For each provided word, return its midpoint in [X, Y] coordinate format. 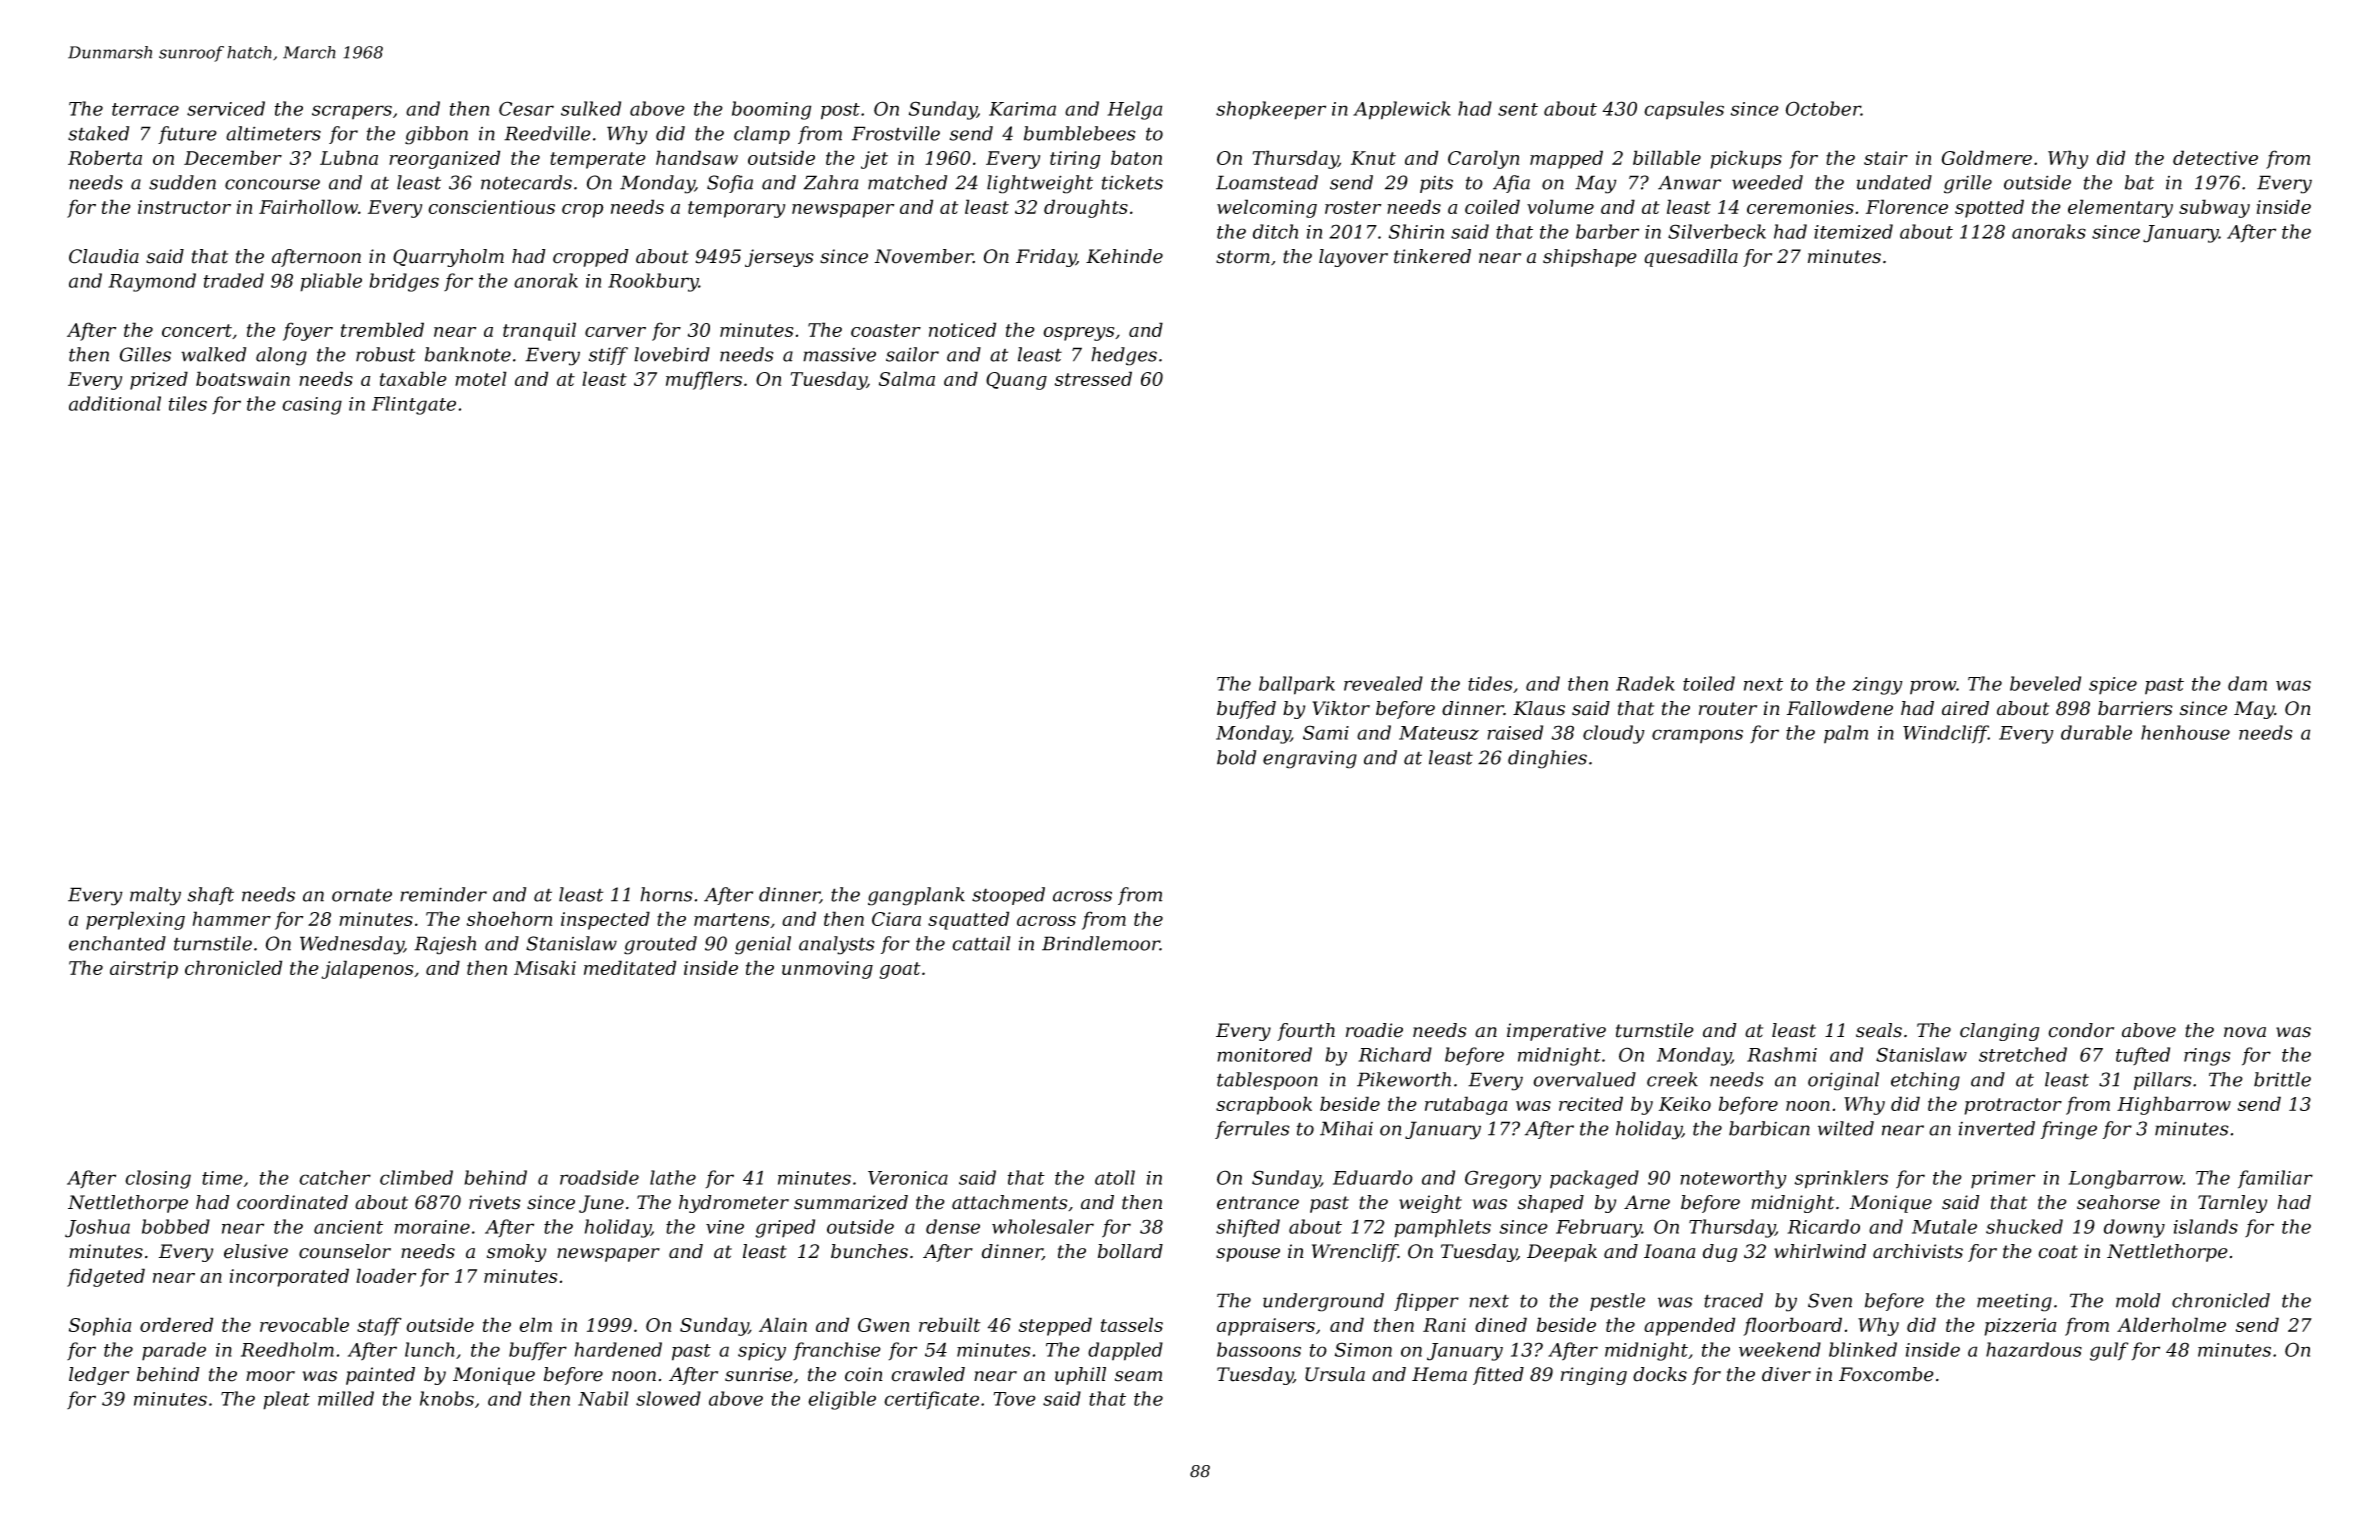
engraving [1310, 760]
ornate [362, 895]
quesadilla [1691, 258]
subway [2214, 208]
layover [1353, 258]
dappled [1125, 1351]
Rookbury [653, 282]
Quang [1016, 381]
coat [2058, 1252]
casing [312, 406]
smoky [516, 1253]
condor [2081, 1030]
